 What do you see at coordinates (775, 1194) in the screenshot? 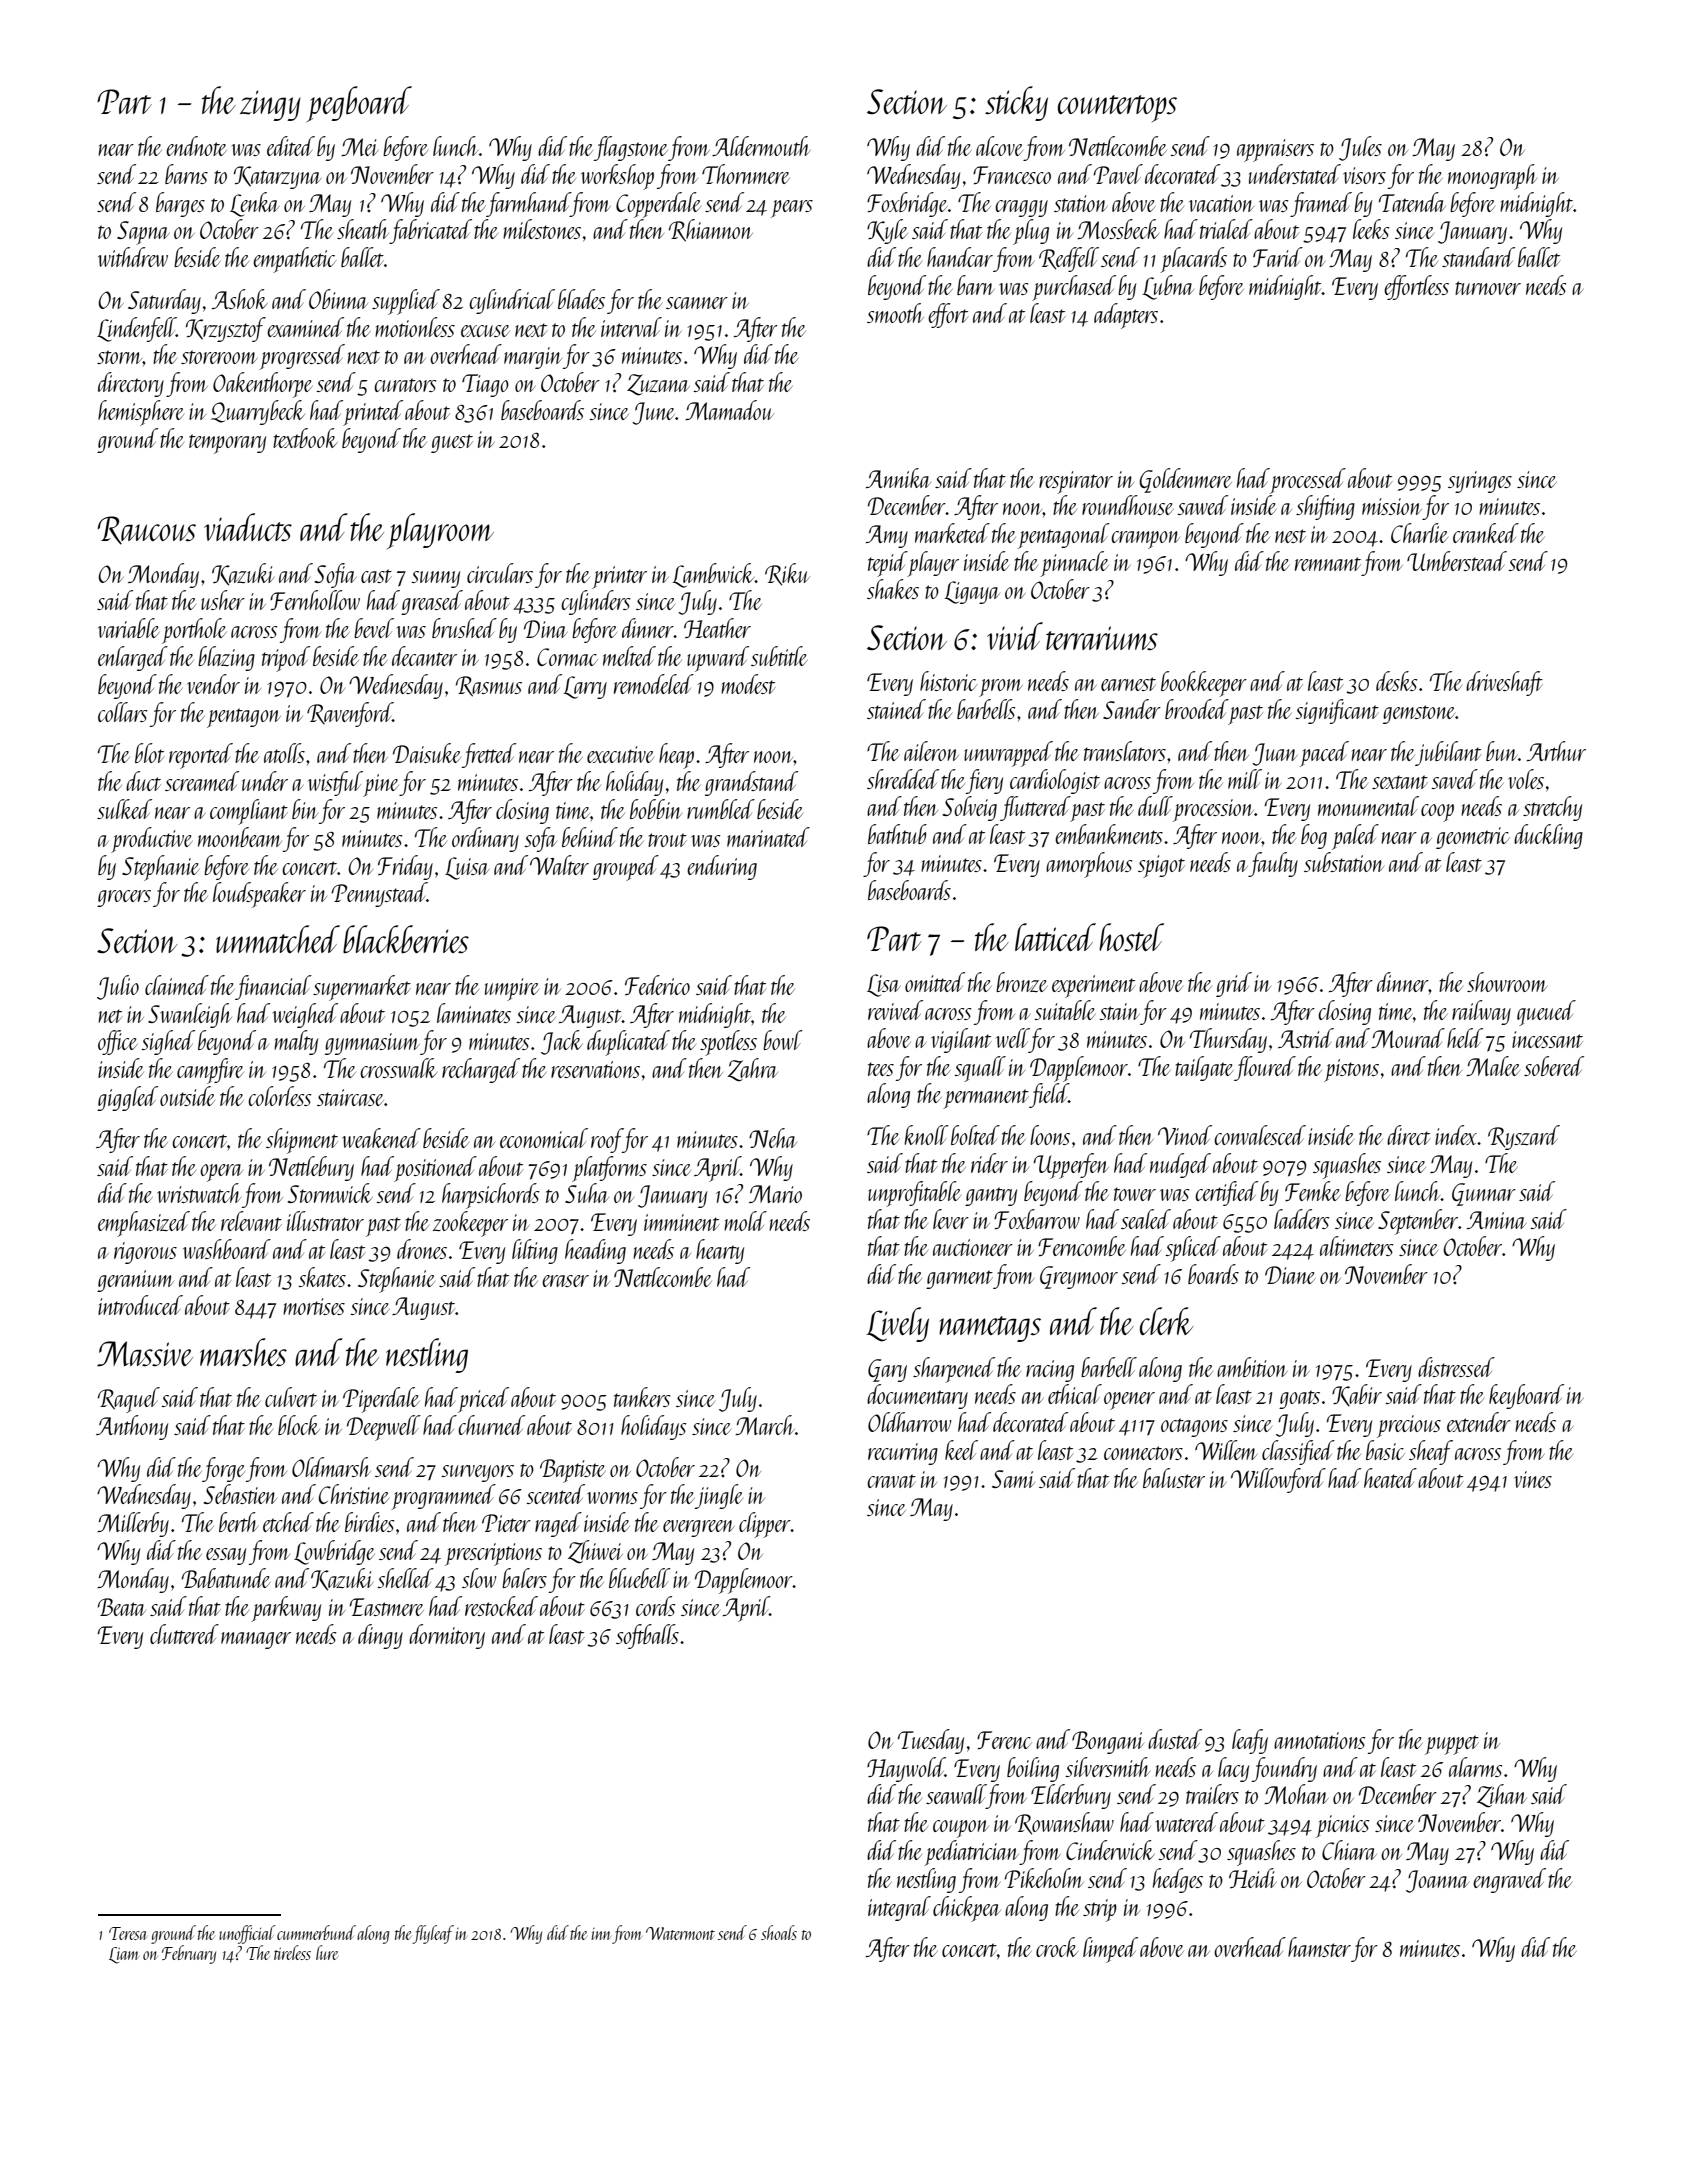
I see `Mario` at bounding box center [775, 1194].
